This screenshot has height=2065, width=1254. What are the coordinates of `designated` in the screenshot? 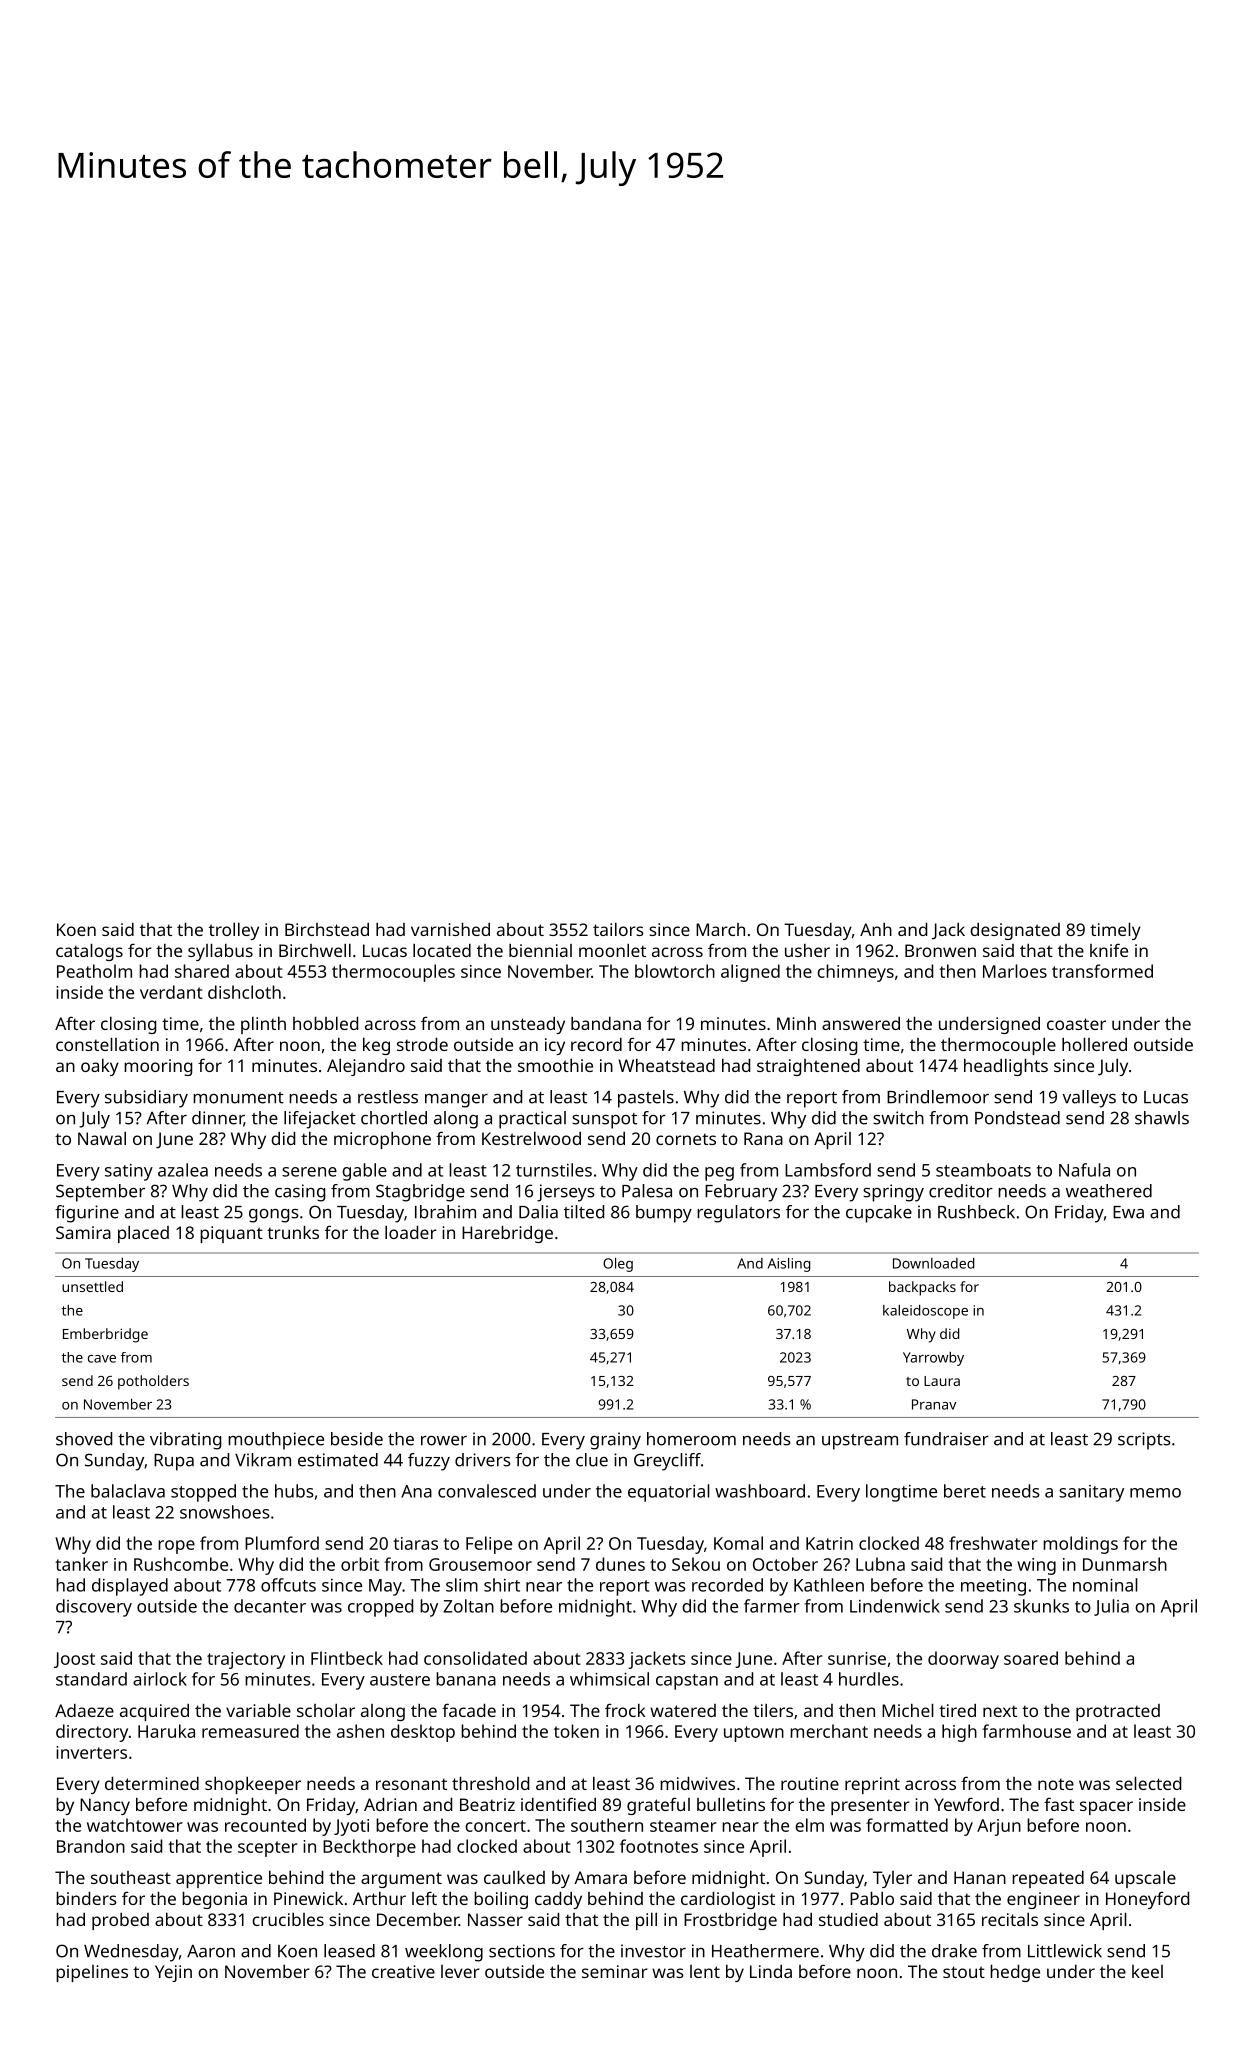 It's located at (1015, 931).
